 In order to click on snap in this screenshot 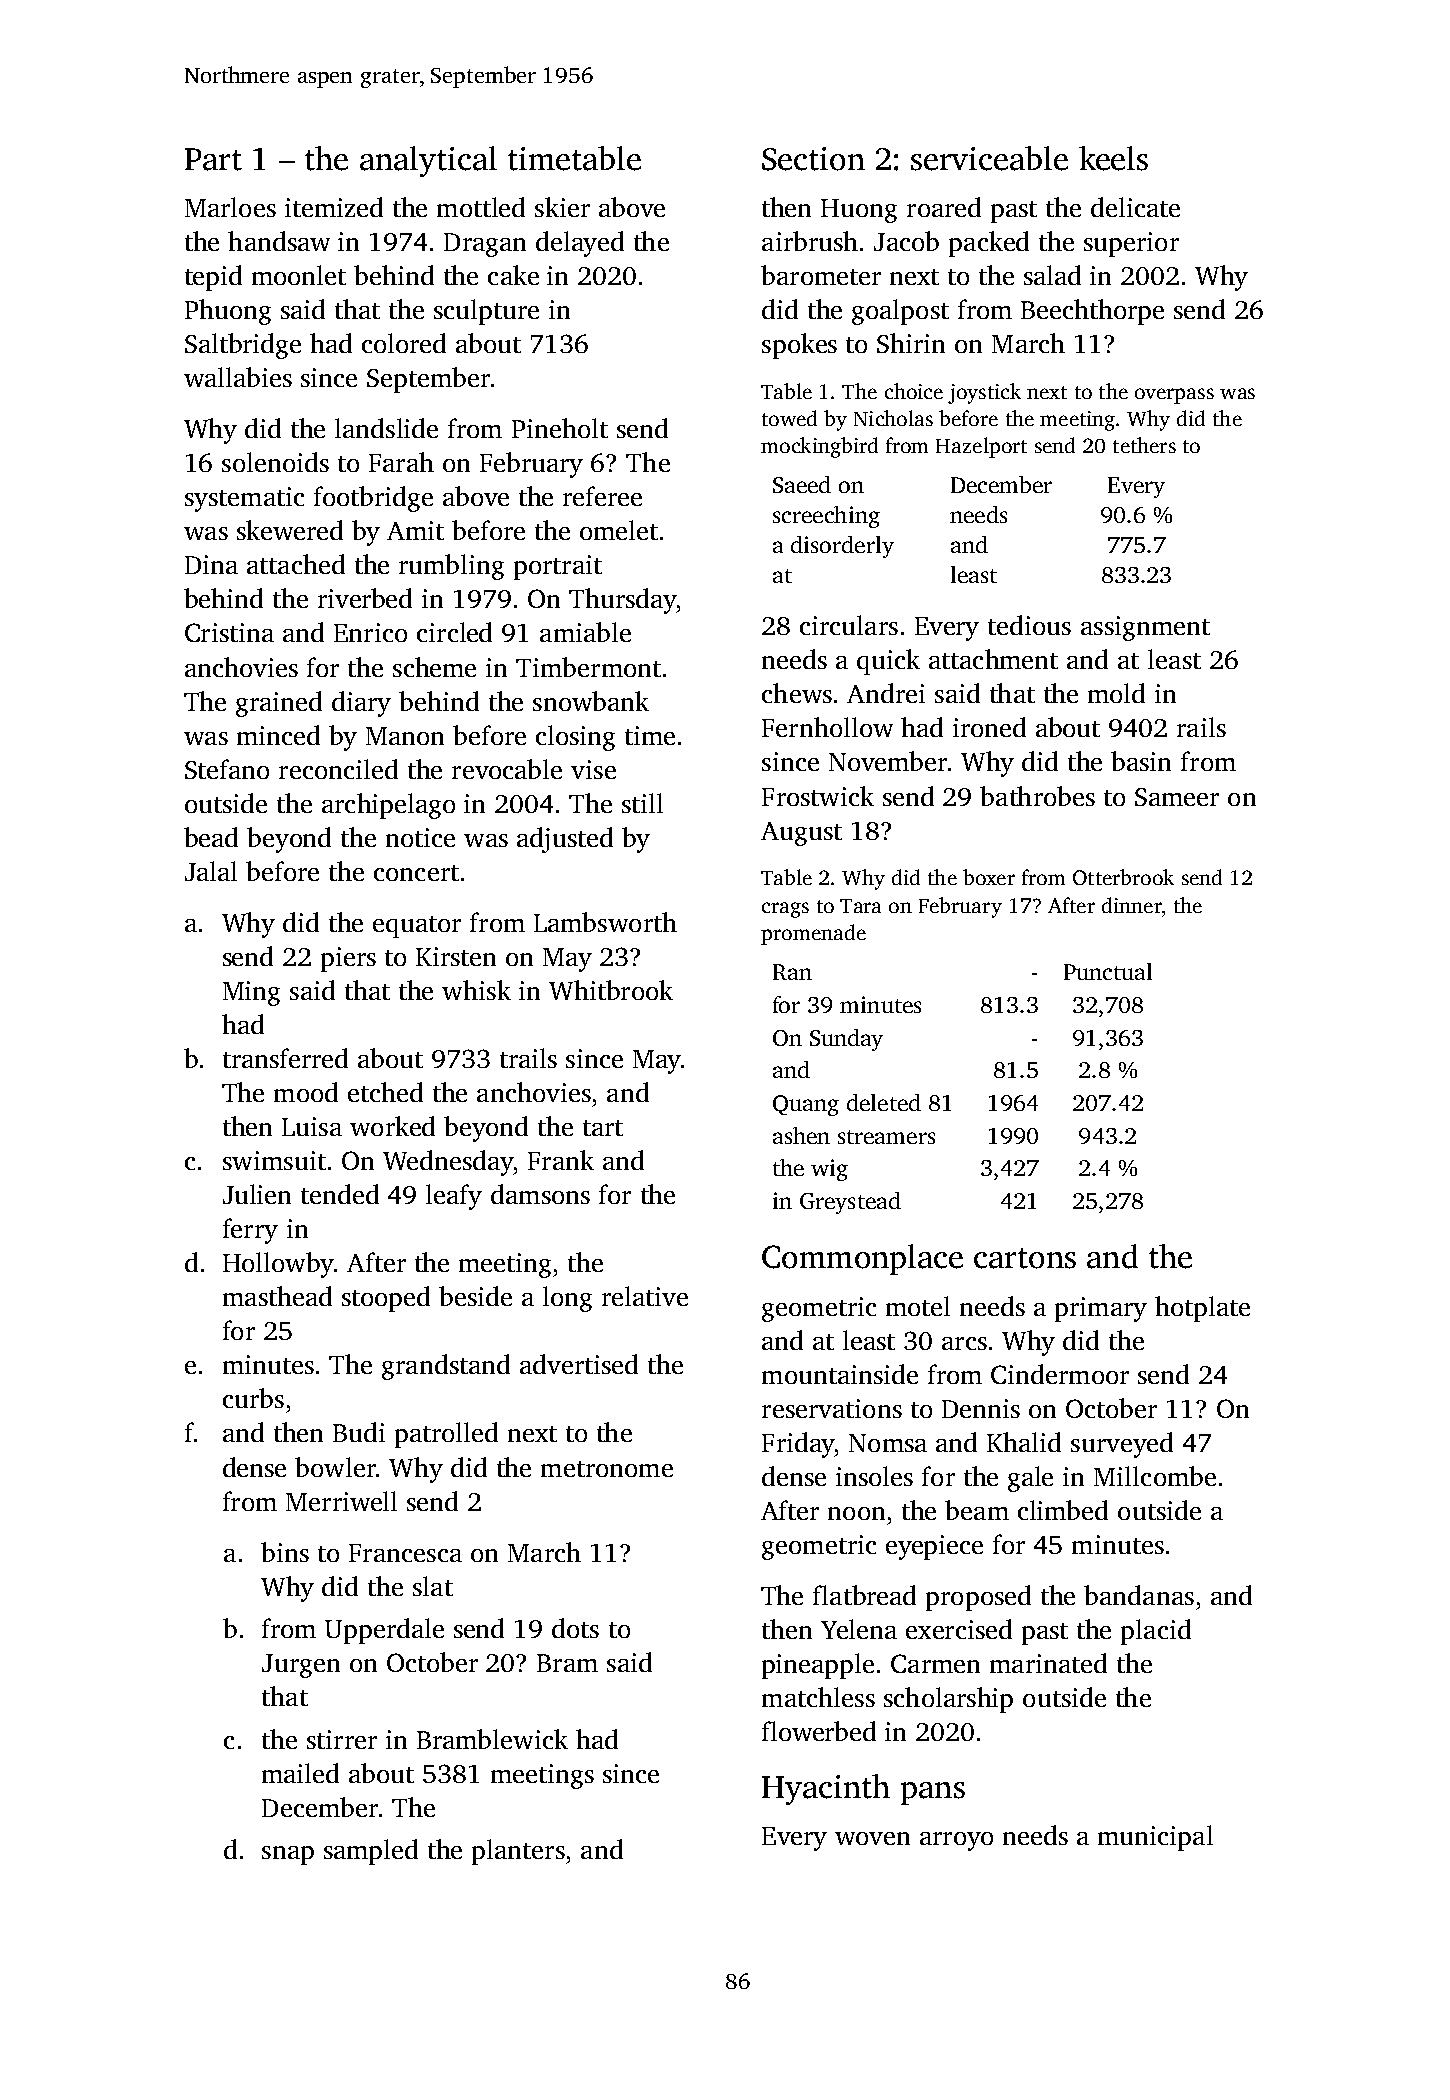, I will do `click(288, 1855)`.
